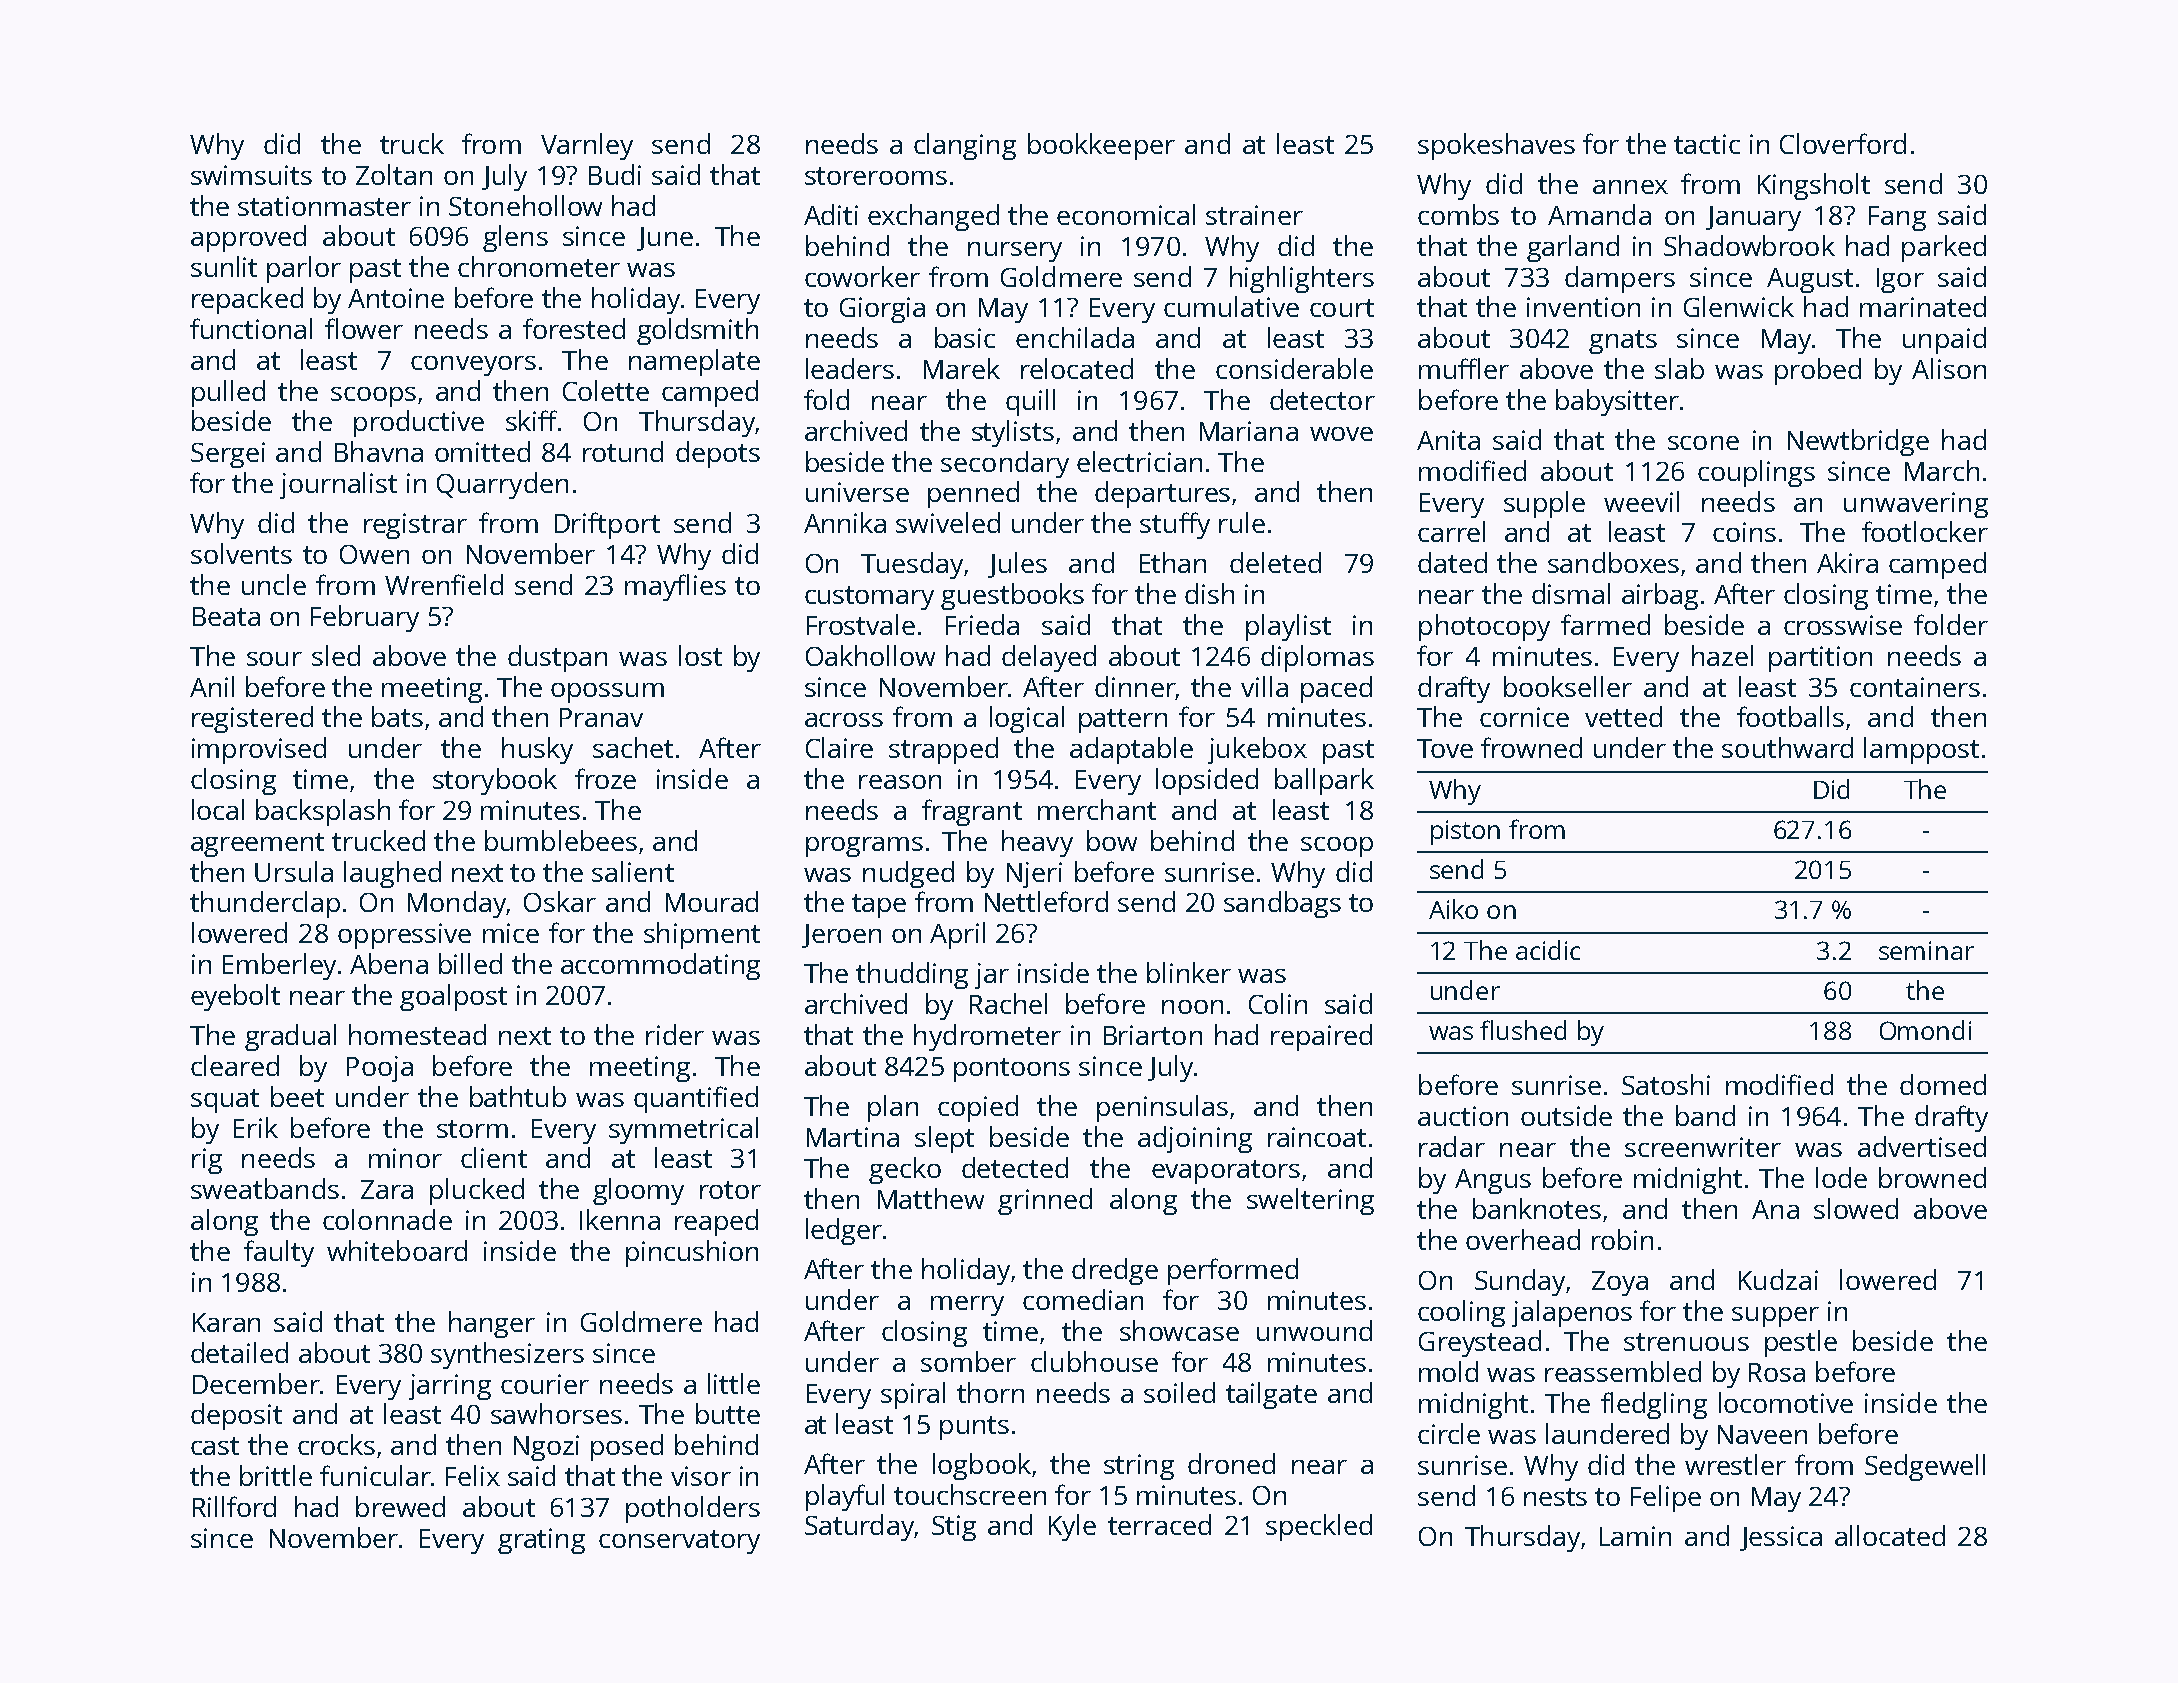 Image resolution: width=2178 pixels, height=1683 pixels. What do you see at coordinates (1115, 1271) in the page?
I see `dredge` at bounding box center [1115, 1271].
